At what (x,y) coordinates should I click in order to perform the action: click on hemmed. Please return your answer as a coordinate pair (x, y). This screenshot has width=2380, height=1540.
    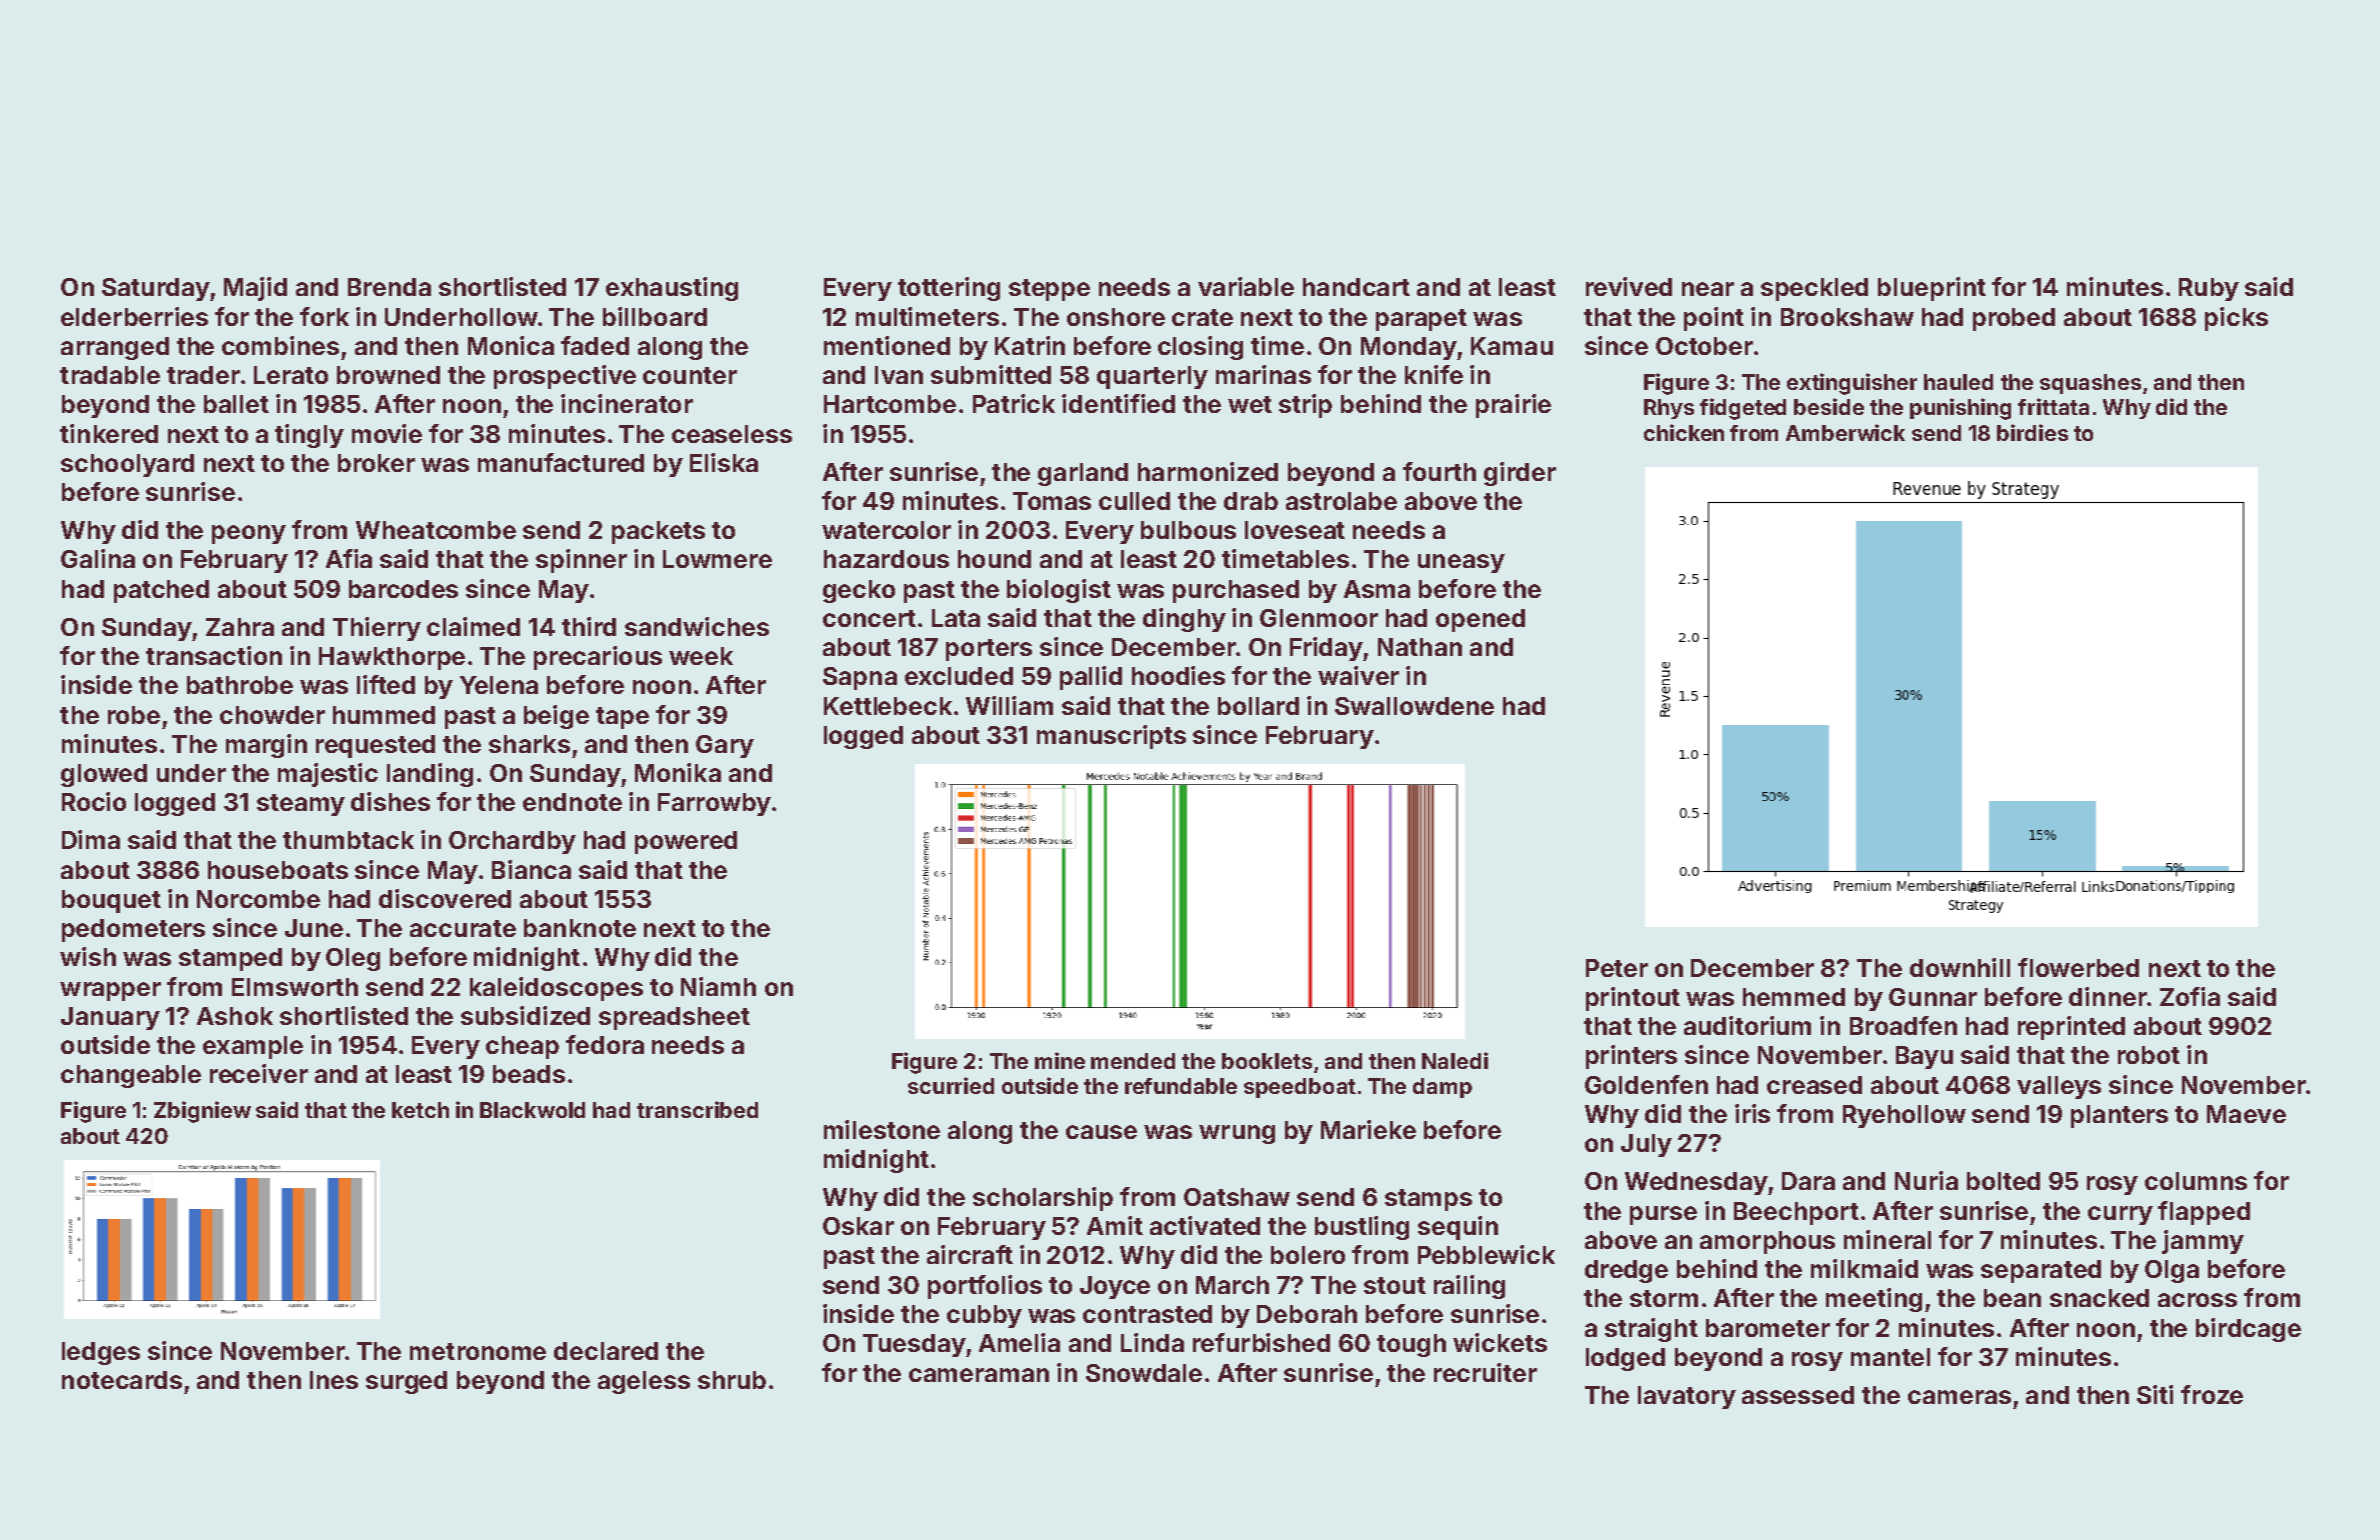
    Looking at the image, I should click on (1794, 997).
